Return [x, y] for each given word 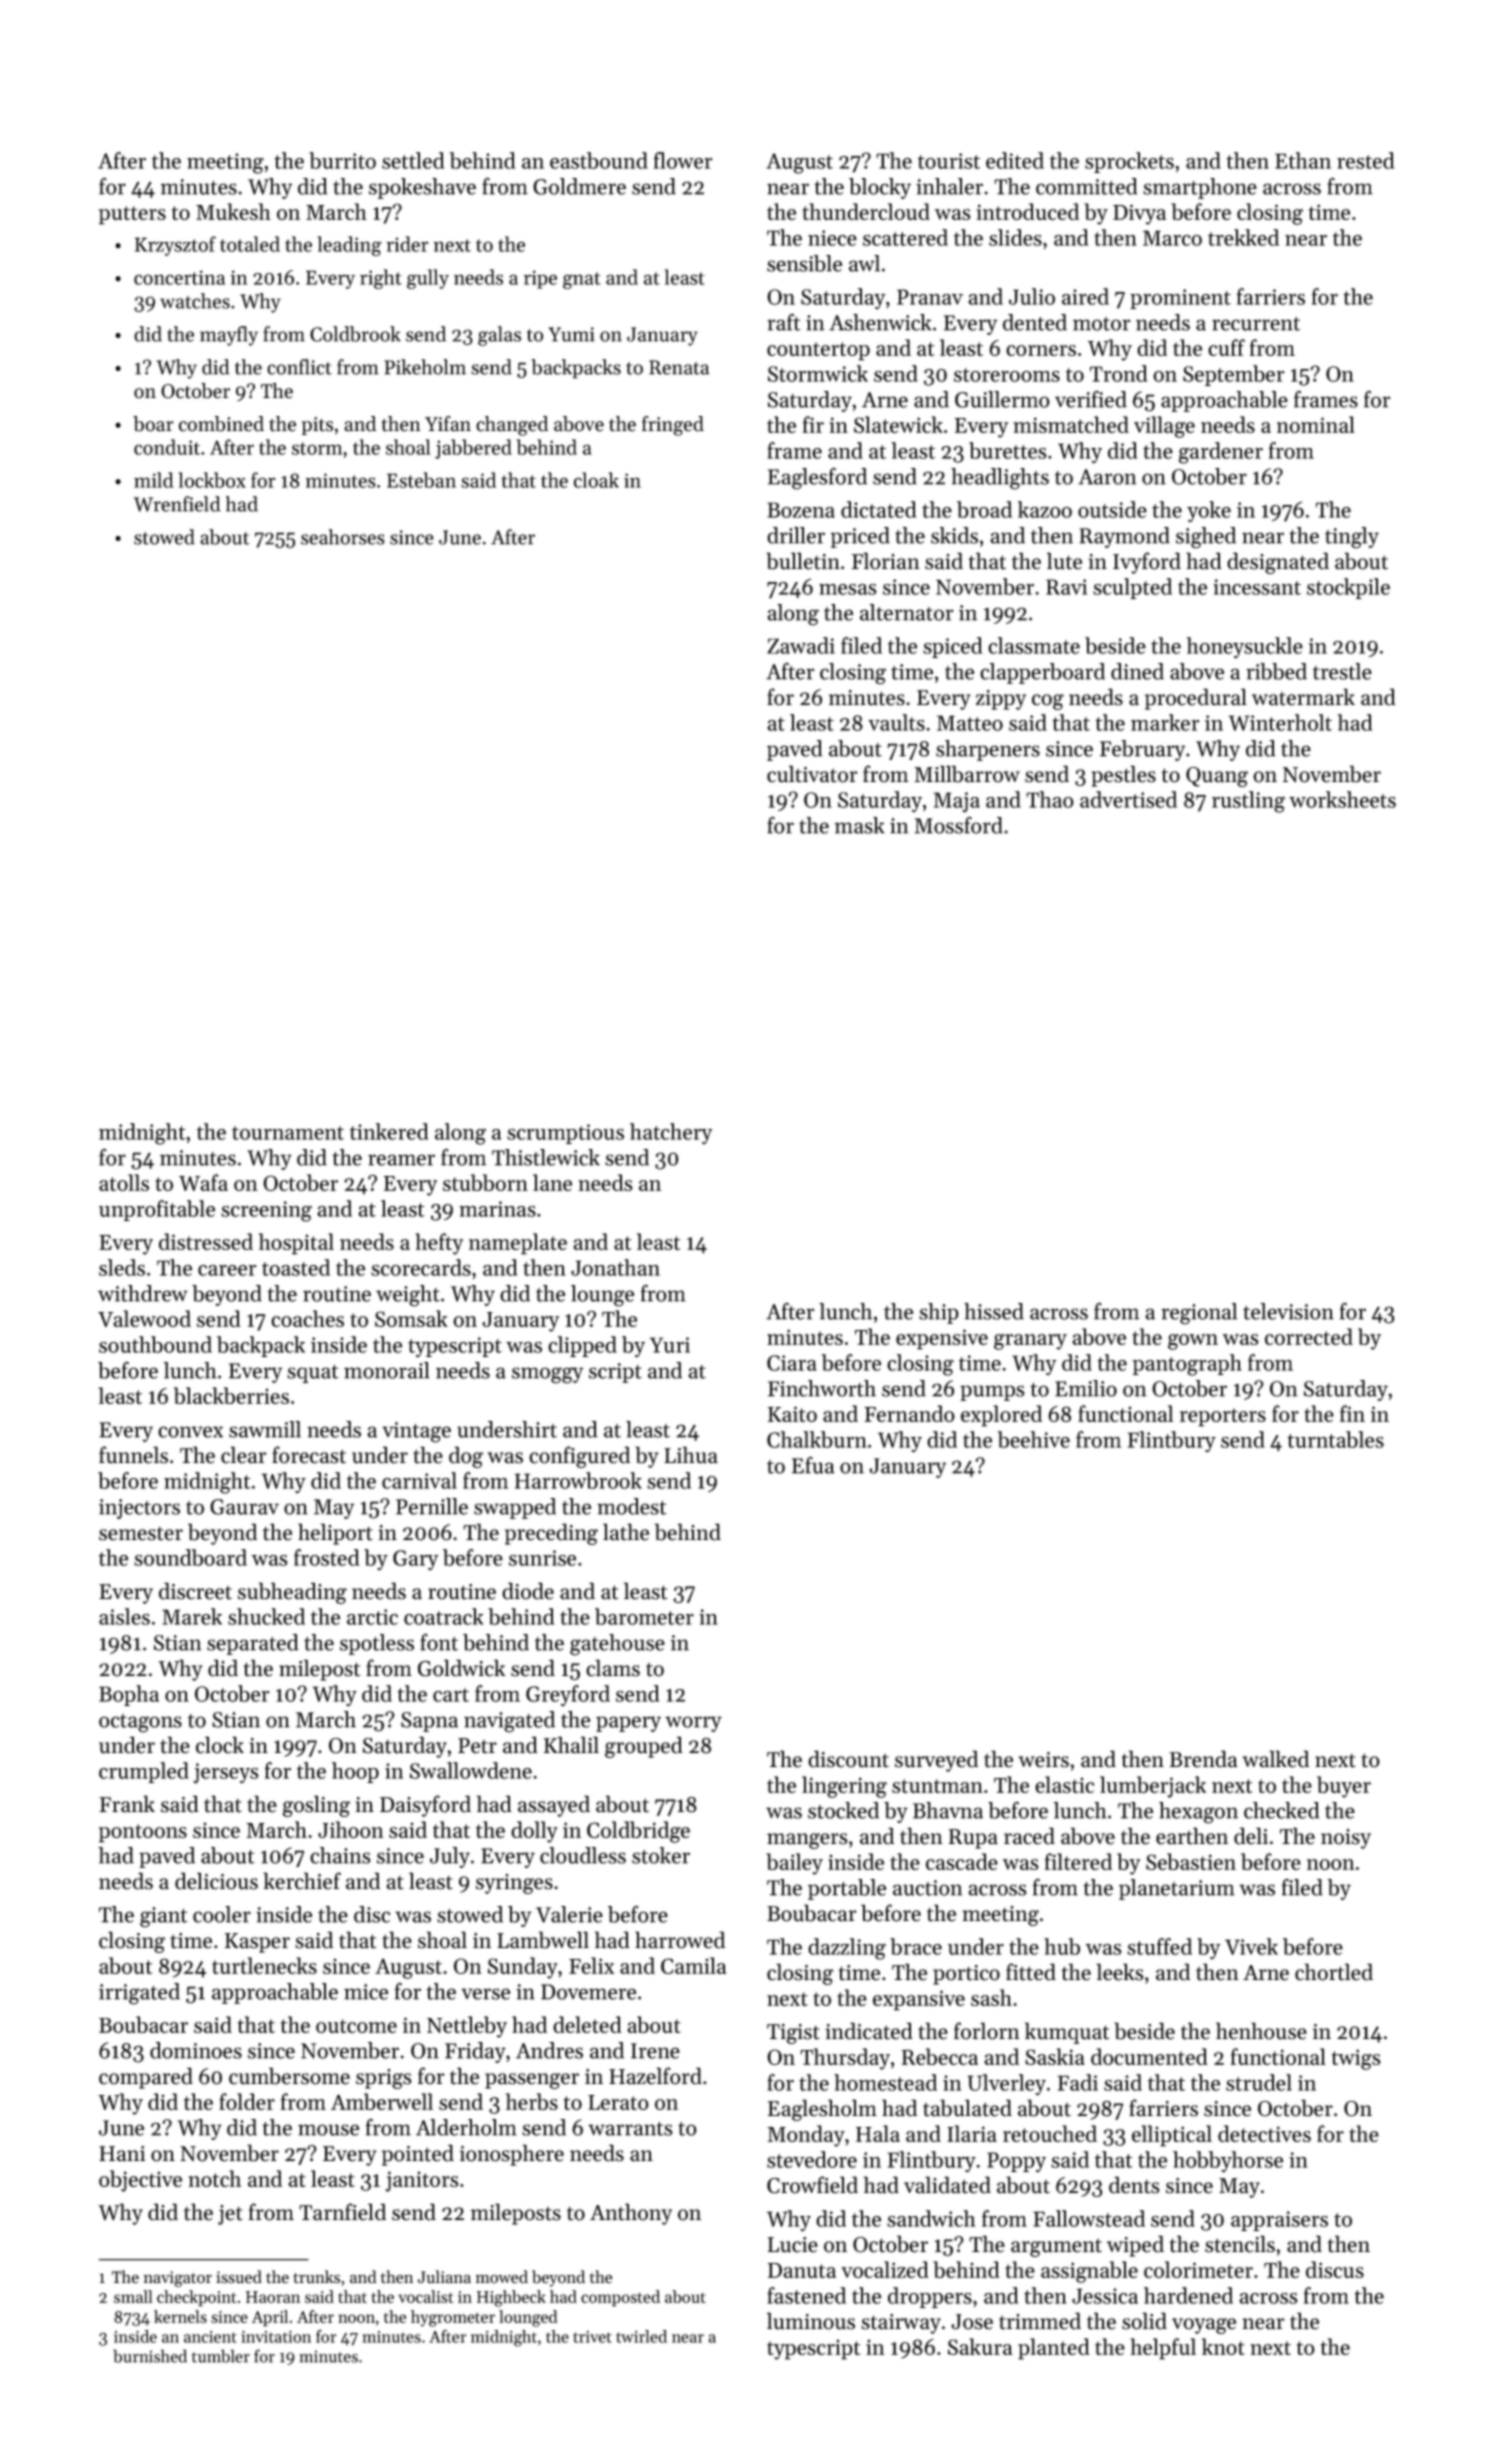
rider [407, 244]
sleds [122, 1267]
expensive [942, 1339]
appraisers [1279, 2221]
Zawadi [801, 645]
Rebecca [940, 2056]
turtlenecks [264, 1965]
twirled [641, 2336]
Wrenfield [177, 504]
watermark [1303, 697]
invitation [276, 2337]
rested [1365, 160]
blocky [880, 188]
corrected [1309, 1336]
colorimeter [1198, 2269]
